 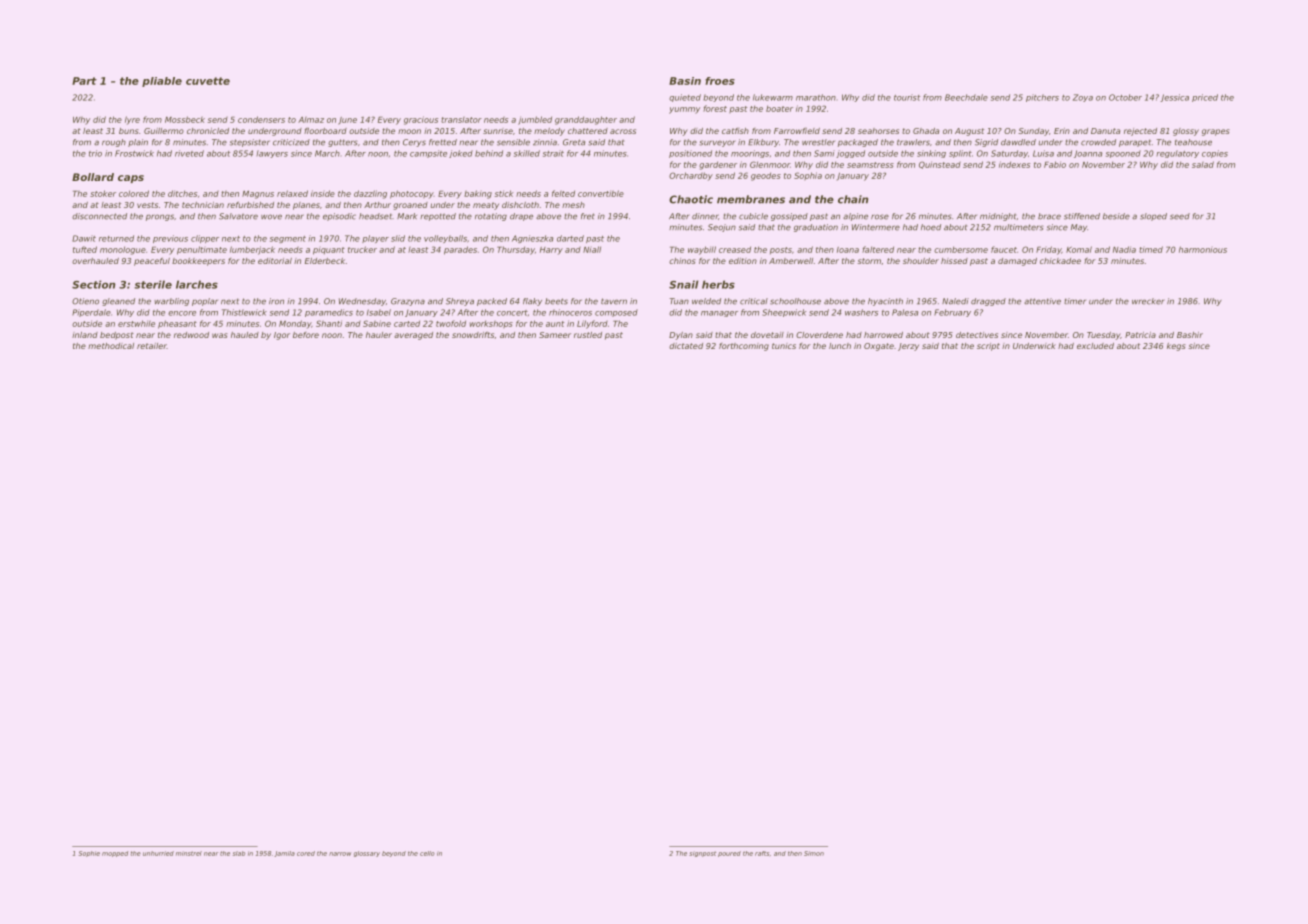 What do you see at coordinates (966, 97) in the image?
I see `Beechdale` at bounding box center [966, 97].
